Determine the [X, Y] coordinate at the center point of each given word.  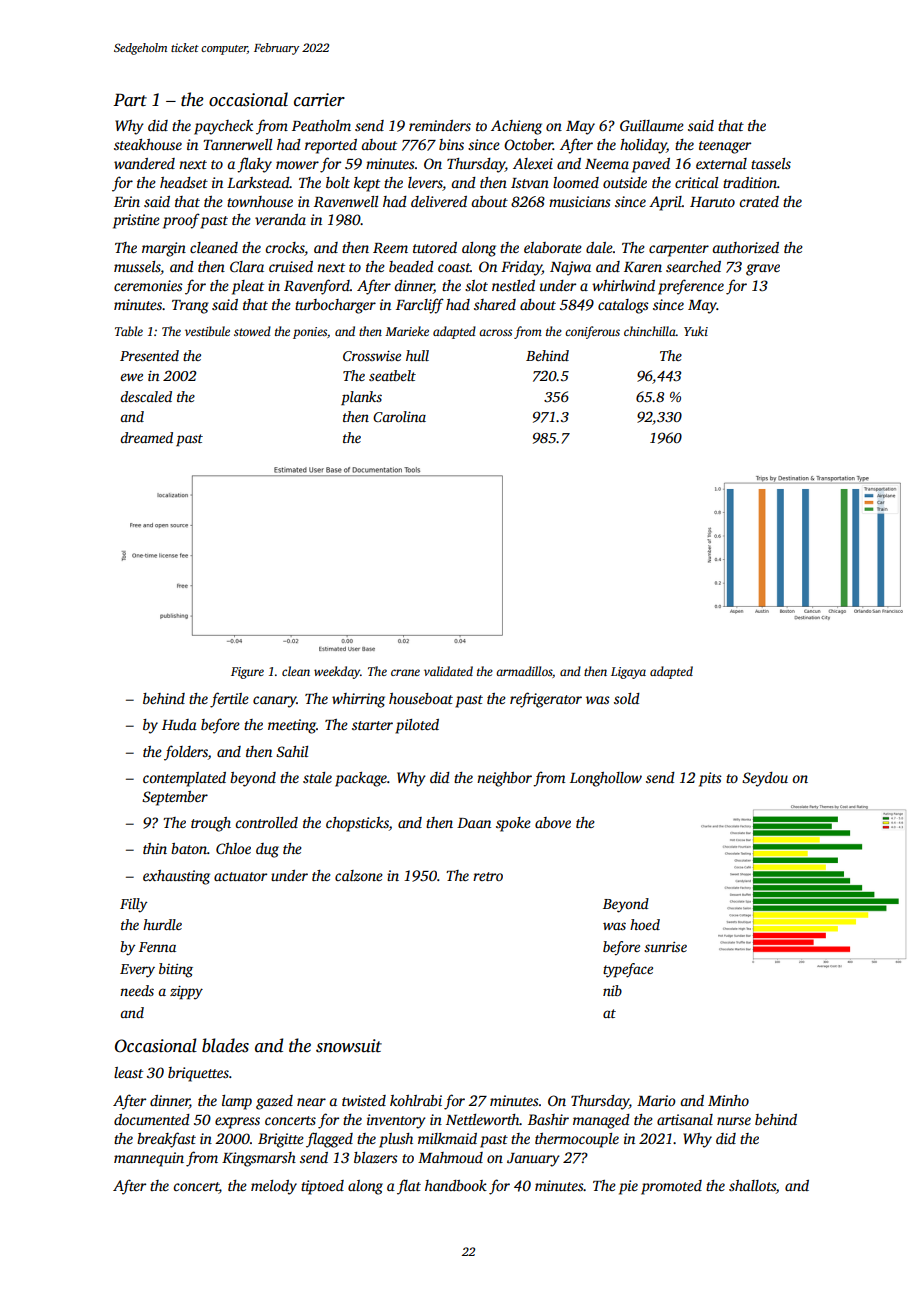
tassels [771, 163]
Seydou [765, 779]
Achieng [516, 127]
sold [627, 698]
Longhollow [606, 779]
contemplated [184, 779]
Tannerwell [237, 144]
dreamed [146, 437]
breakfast [166, 1140]
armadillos [524, 671]
